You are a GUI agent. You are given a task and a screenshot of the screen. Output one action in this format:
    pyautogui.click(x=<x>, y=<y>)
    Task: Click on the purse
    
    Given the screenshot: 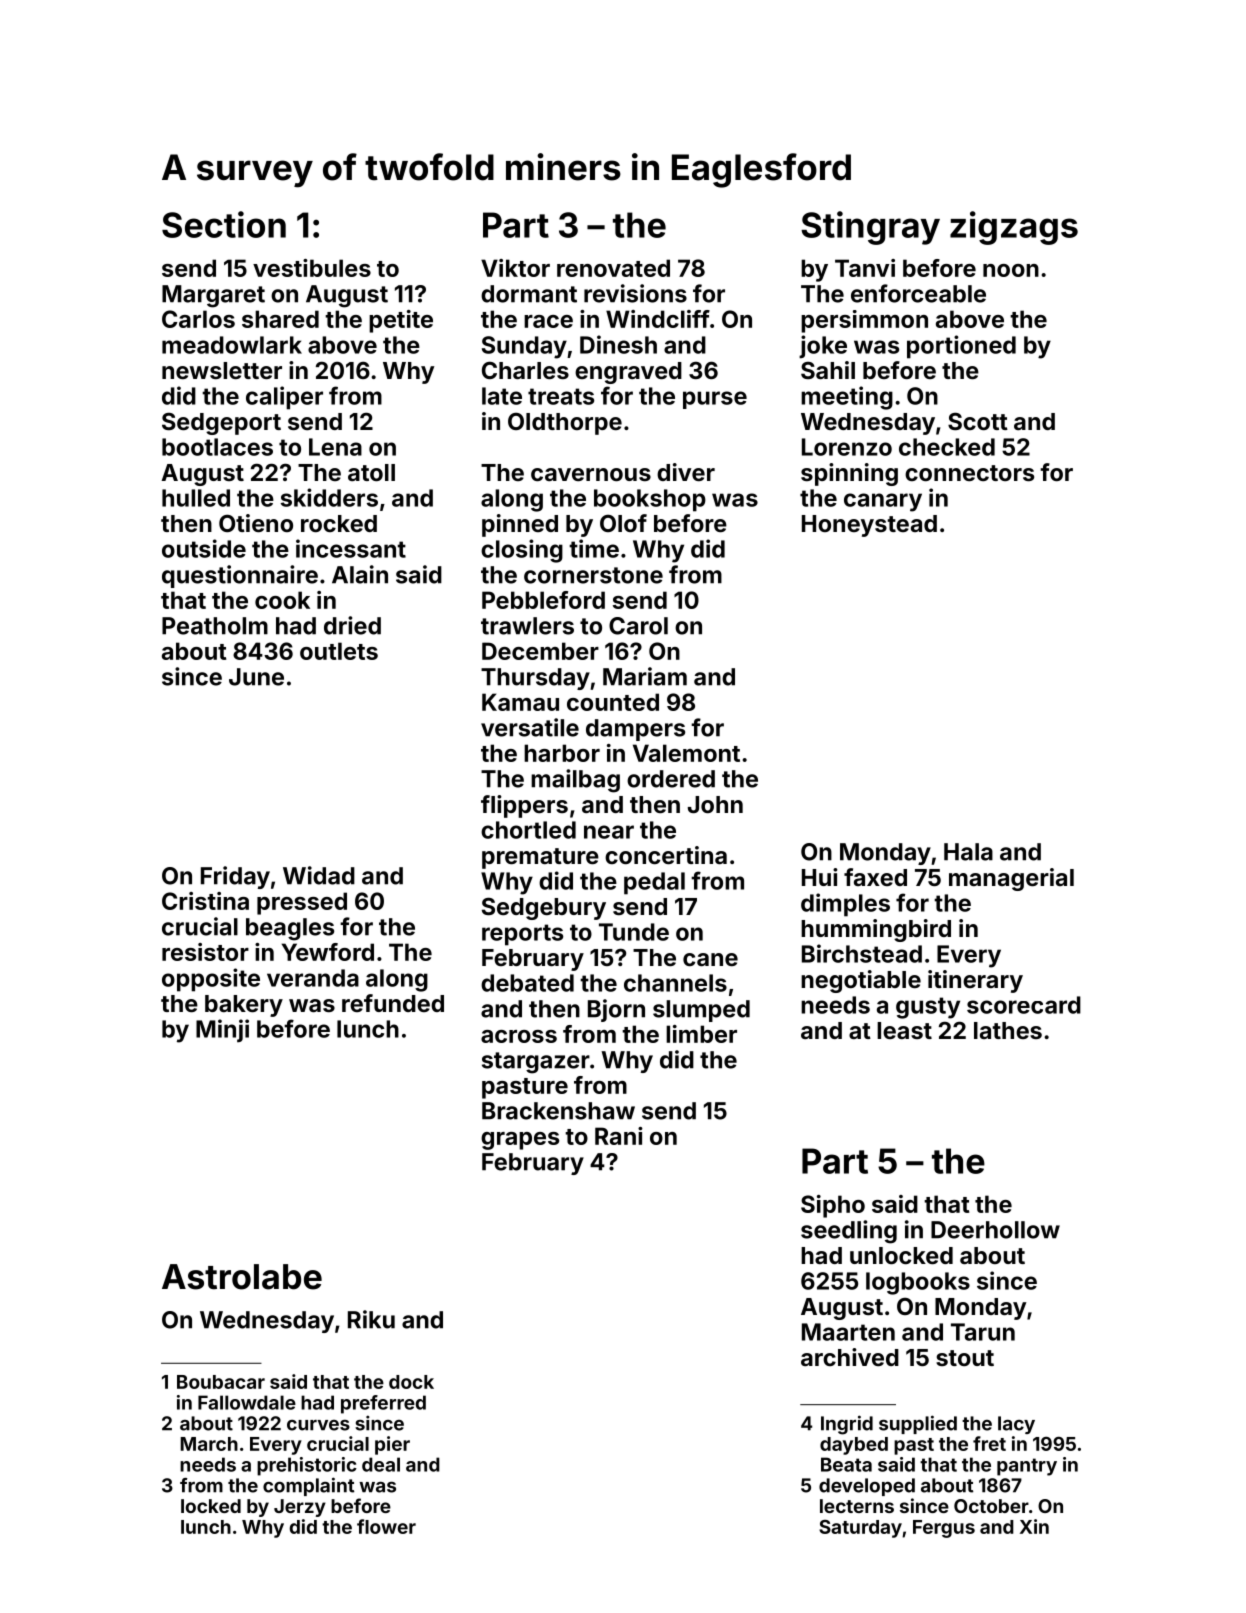 What is the action you would take?
    pyautogui.click(x=715, y=400)
